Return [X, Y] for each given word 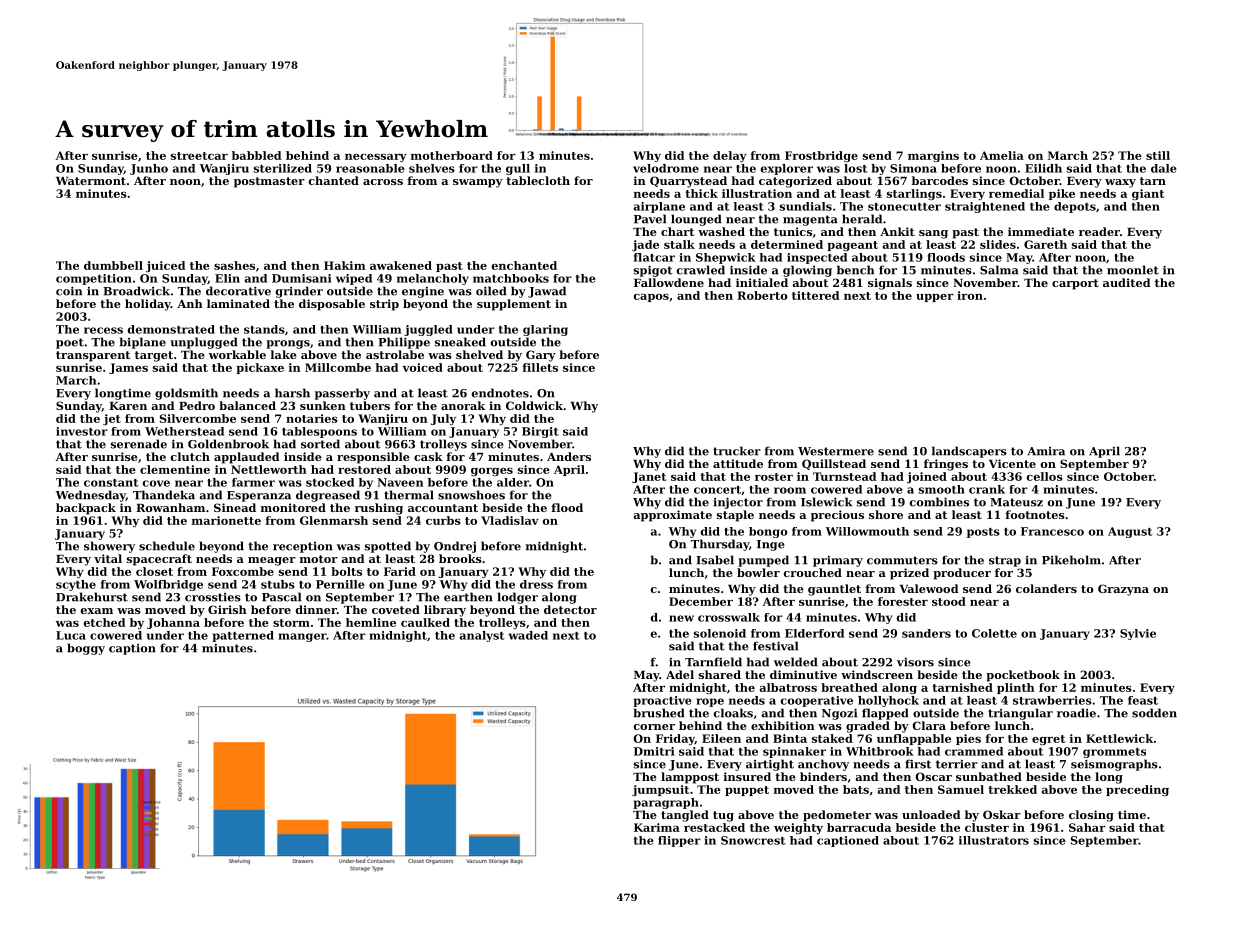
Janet [649, 477]
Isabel [715, 560]
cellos [1045, 476]
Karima [657, 827]
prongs [288, 344]
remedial [1016, 193]
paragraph [666, 803]
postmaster [269, 182]
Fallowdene [669, 282]
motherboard [452, 155]
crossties [213, 597]
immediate [1041, 231]
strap [1005, 561]
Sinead [235, 507]
